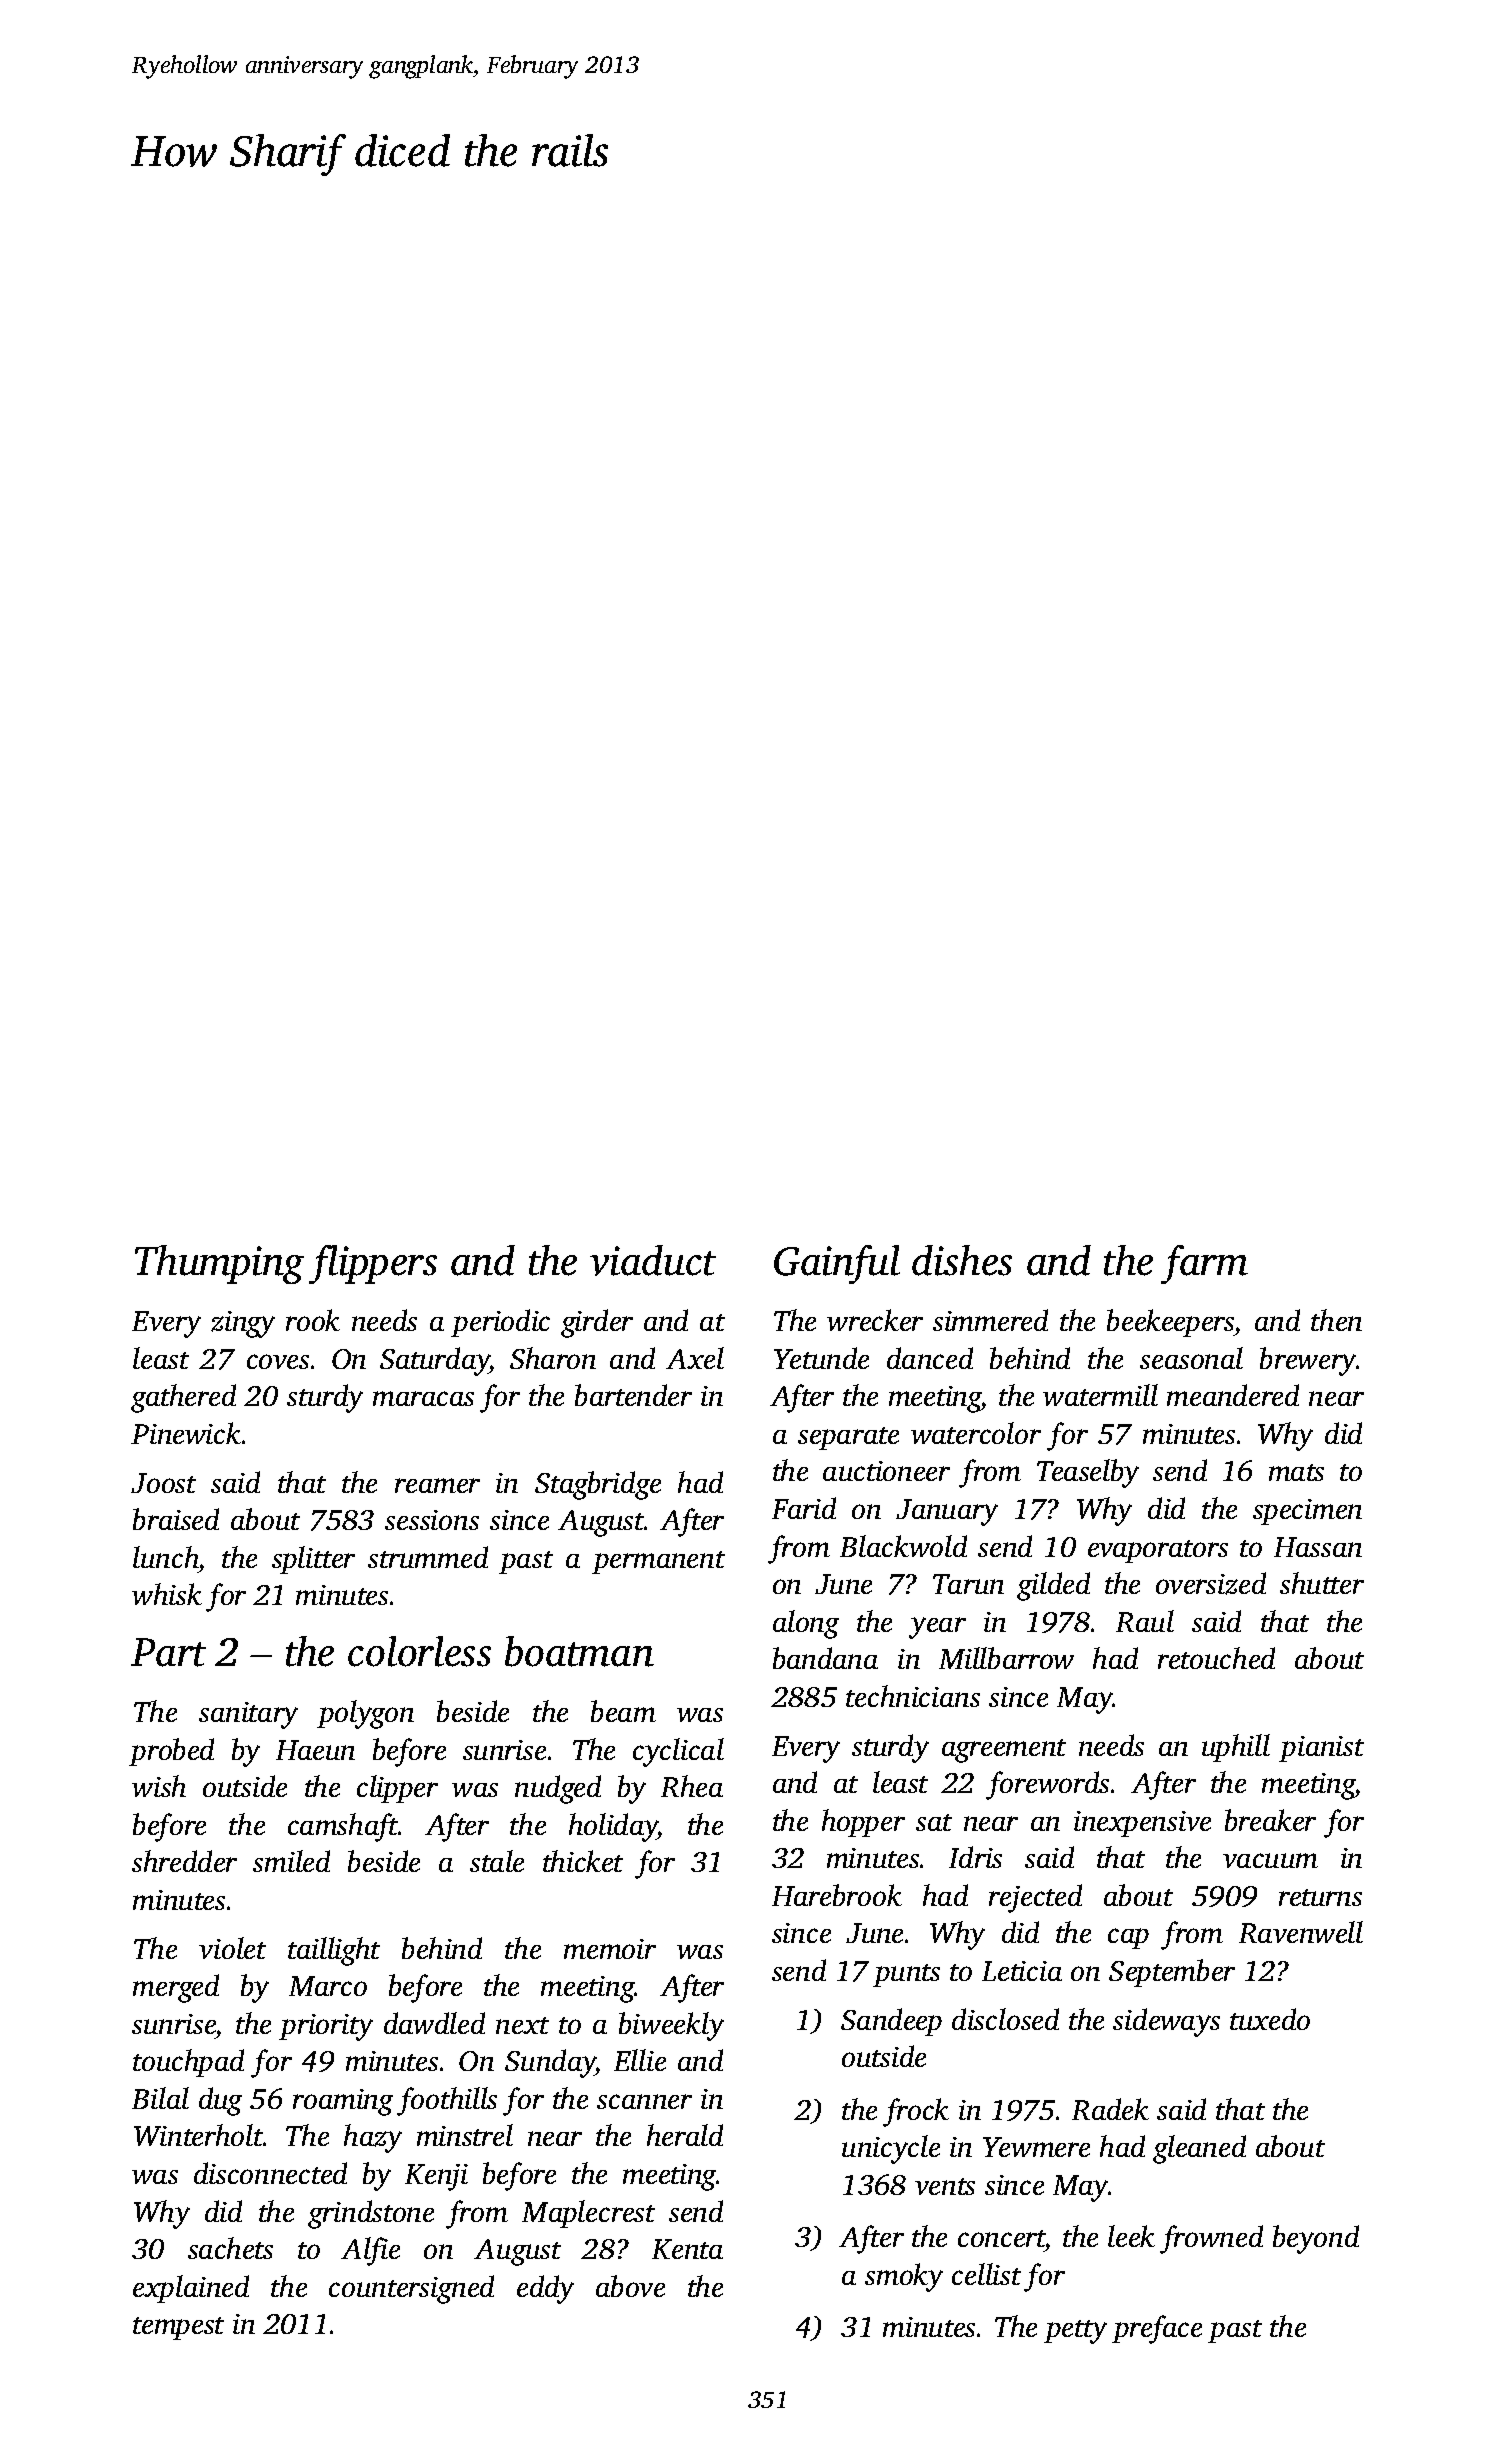 The image size is (1496, 2464). Describe the element at coordinates (232, 1948) in the page. I see `violet` at that location.
